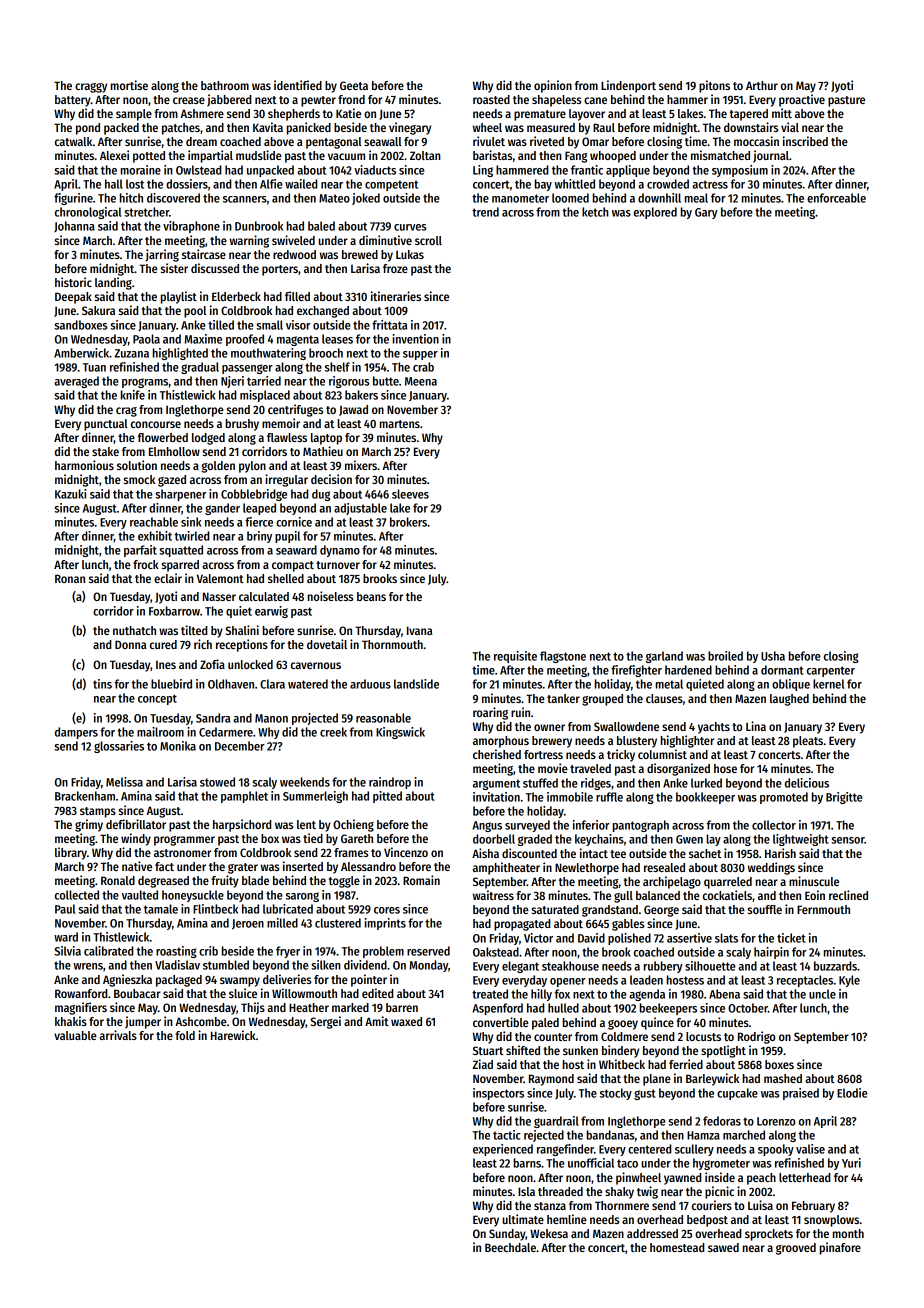 This page has height=1308, width=924. What do you see at coordinates (628, 86) in the page?
I see `Lindenport` at bounding box center [628, 86].
